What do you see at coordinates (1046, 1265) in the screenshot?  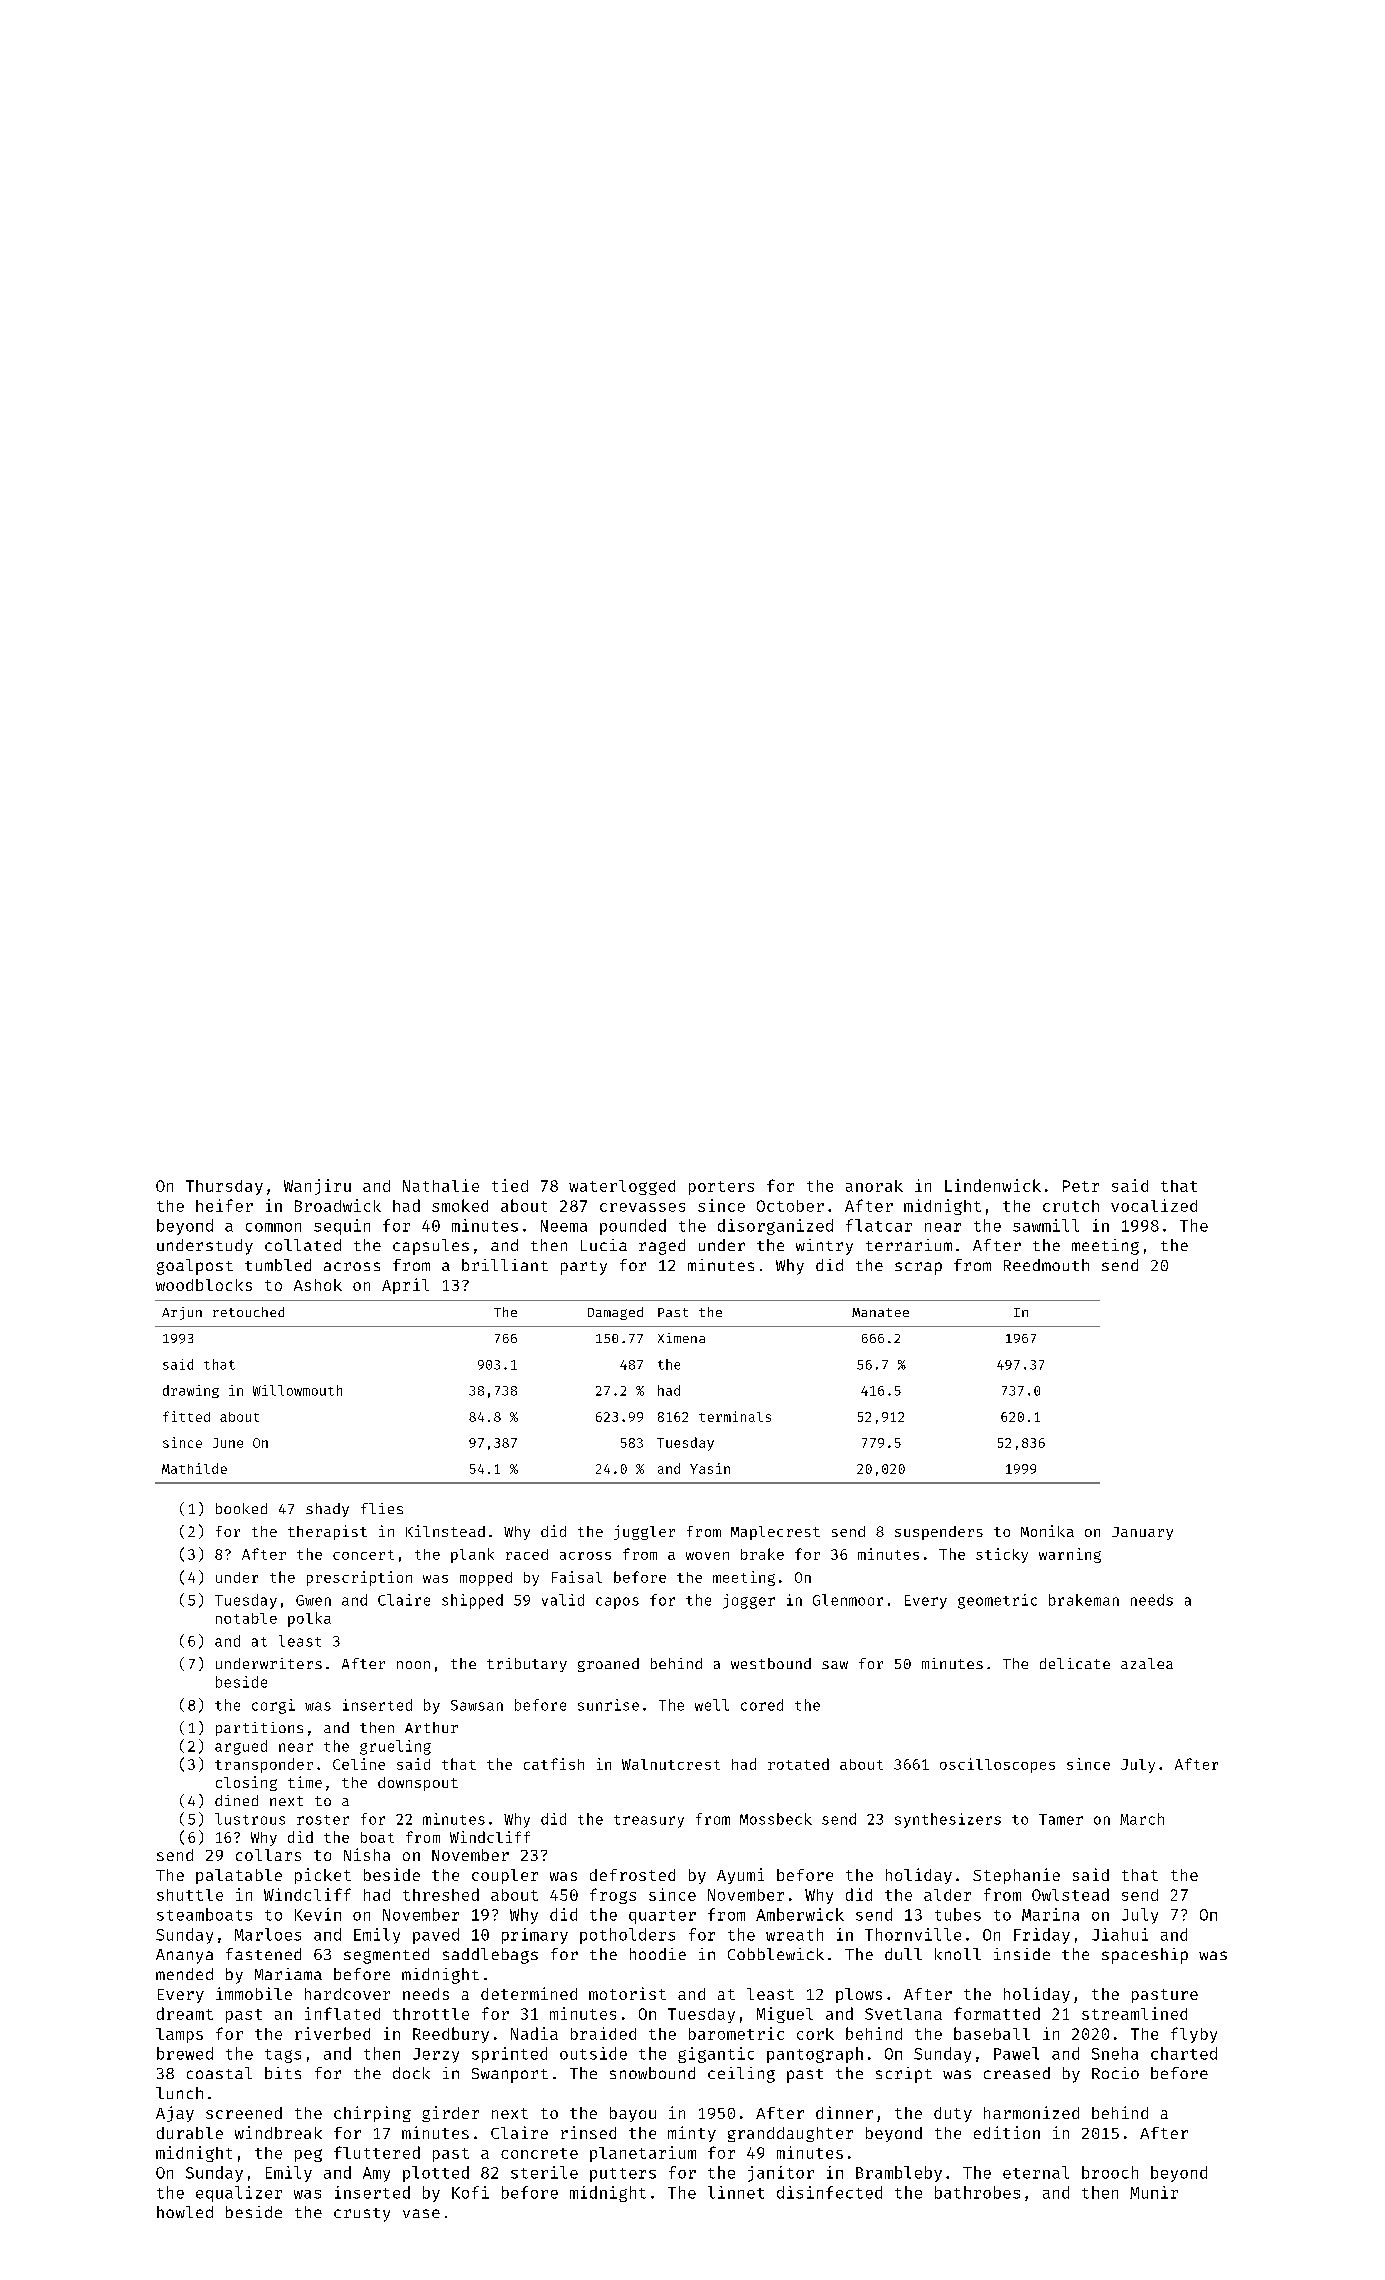 I see `Reedmouth` at bounding box center [1046, 1265].
